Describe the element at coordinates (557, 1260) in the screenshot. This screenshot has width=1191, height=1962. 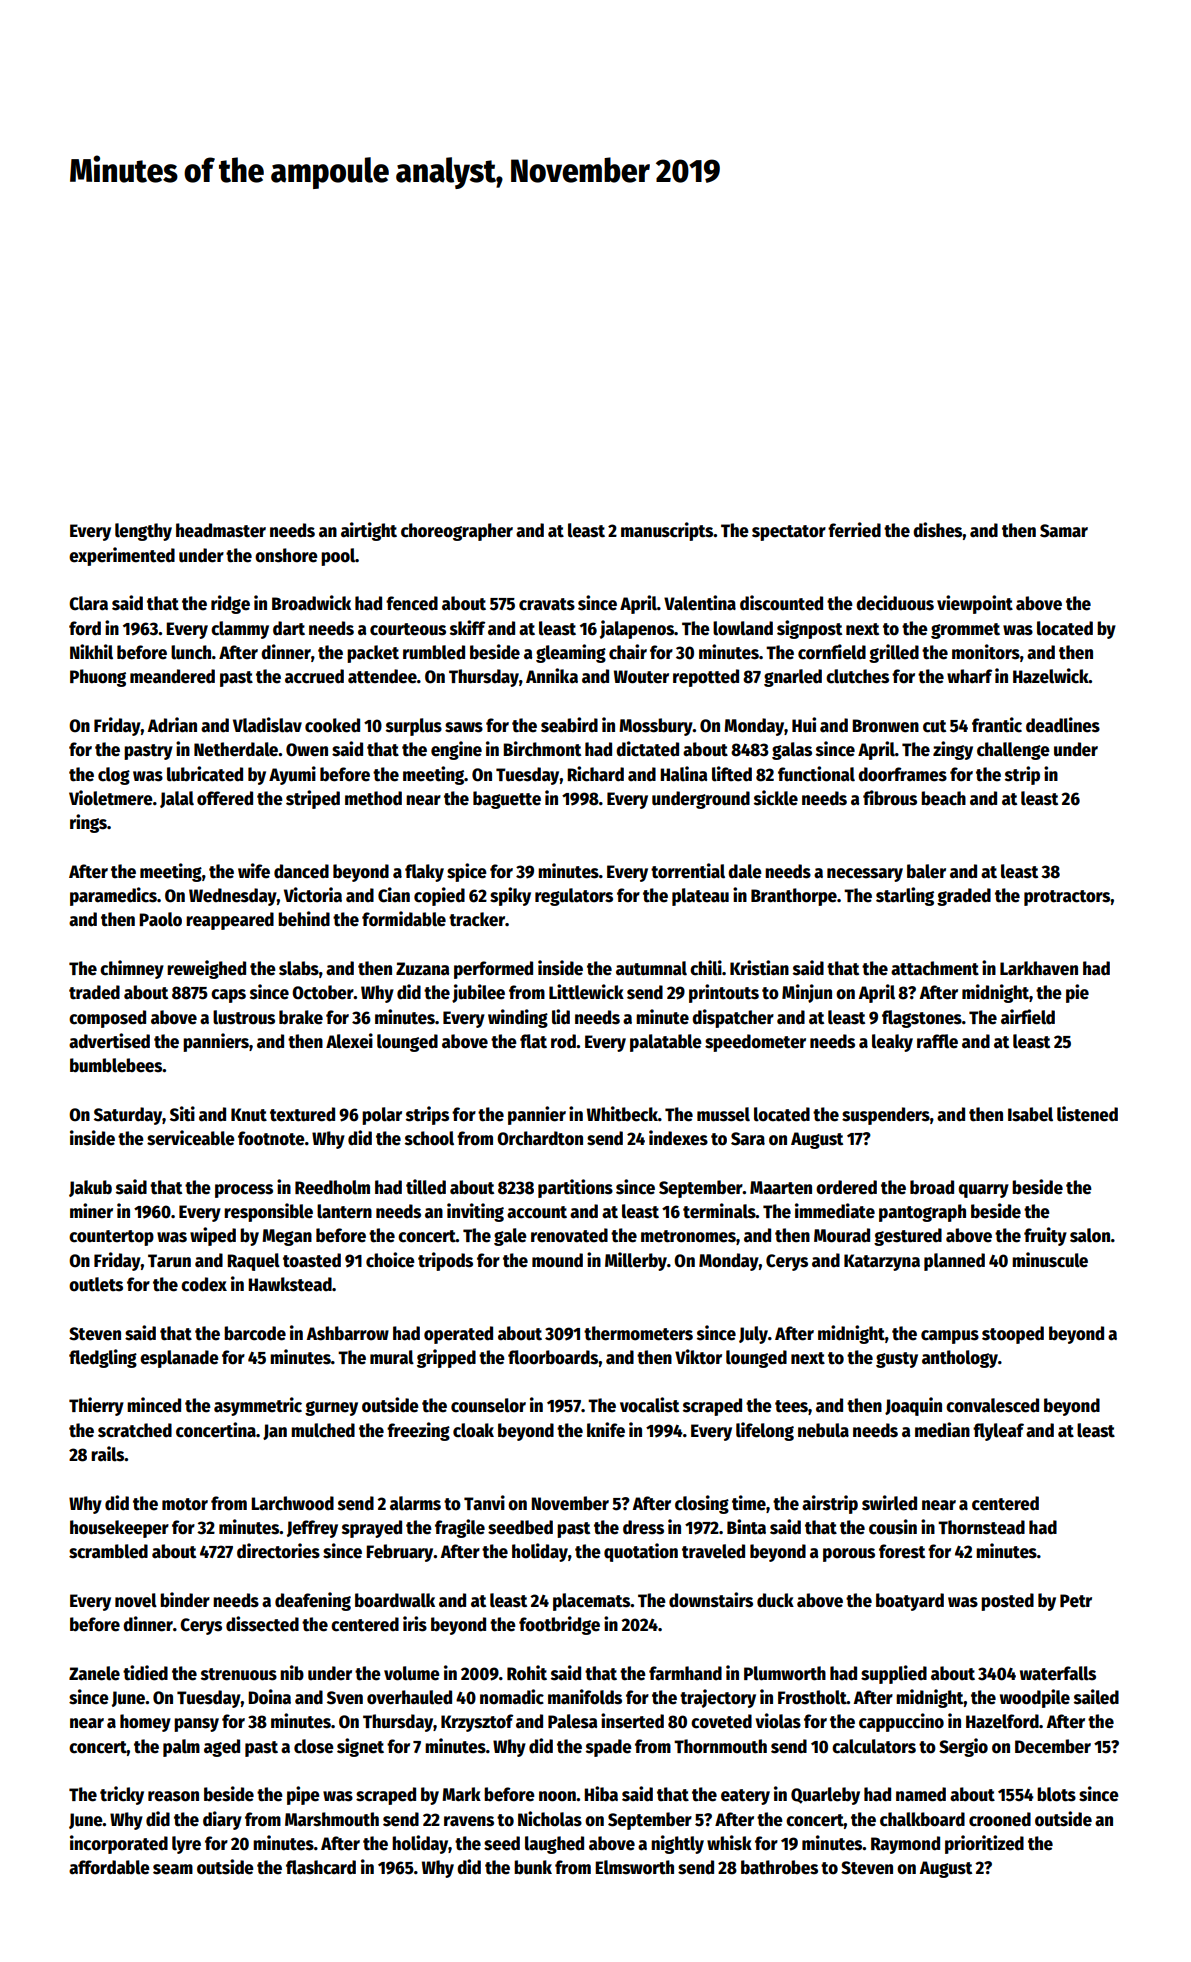
I see `mound` at that location.
